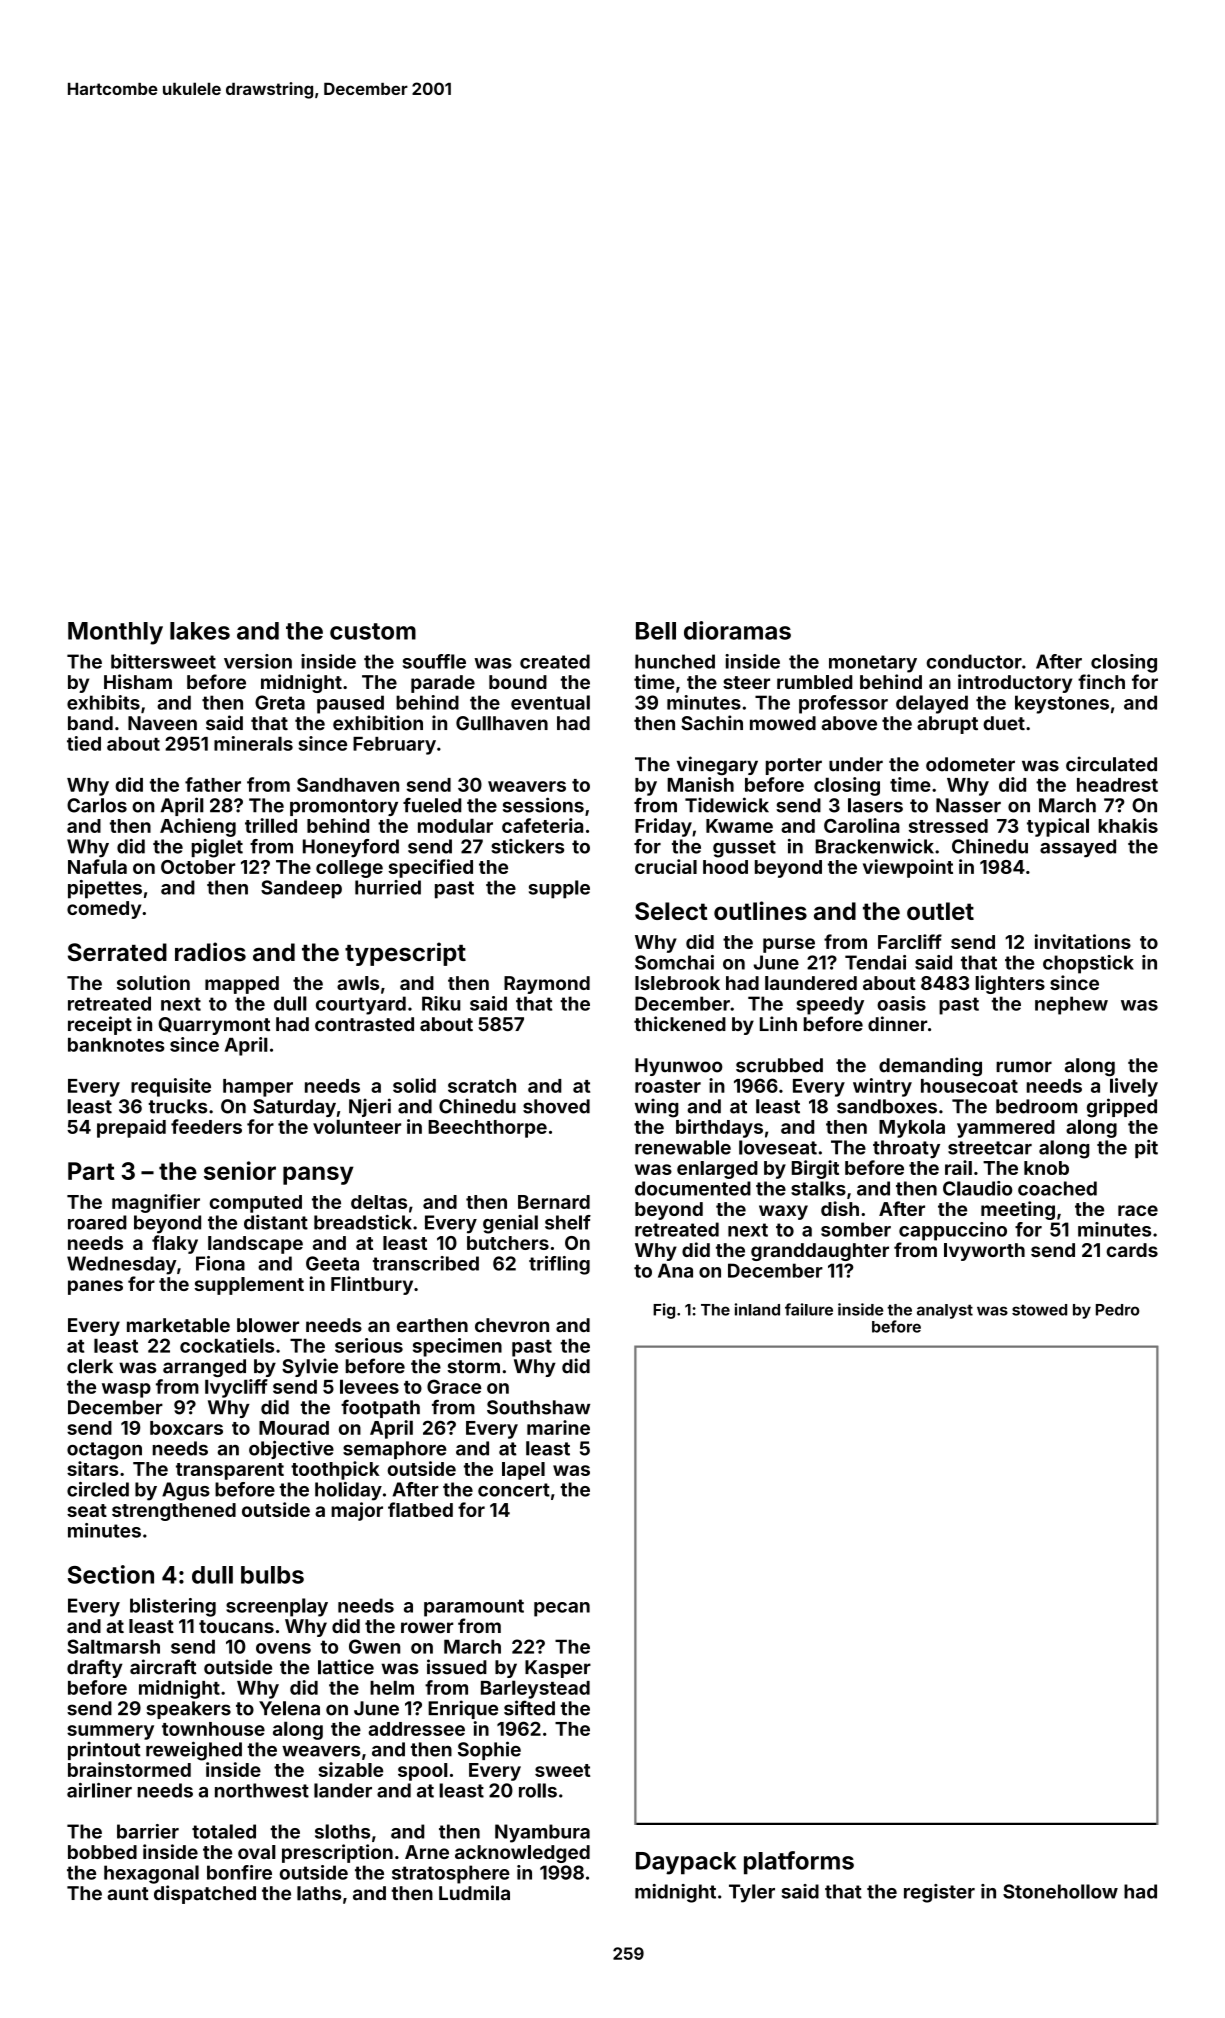  I want to click on aunt, so click(128, 1893).
